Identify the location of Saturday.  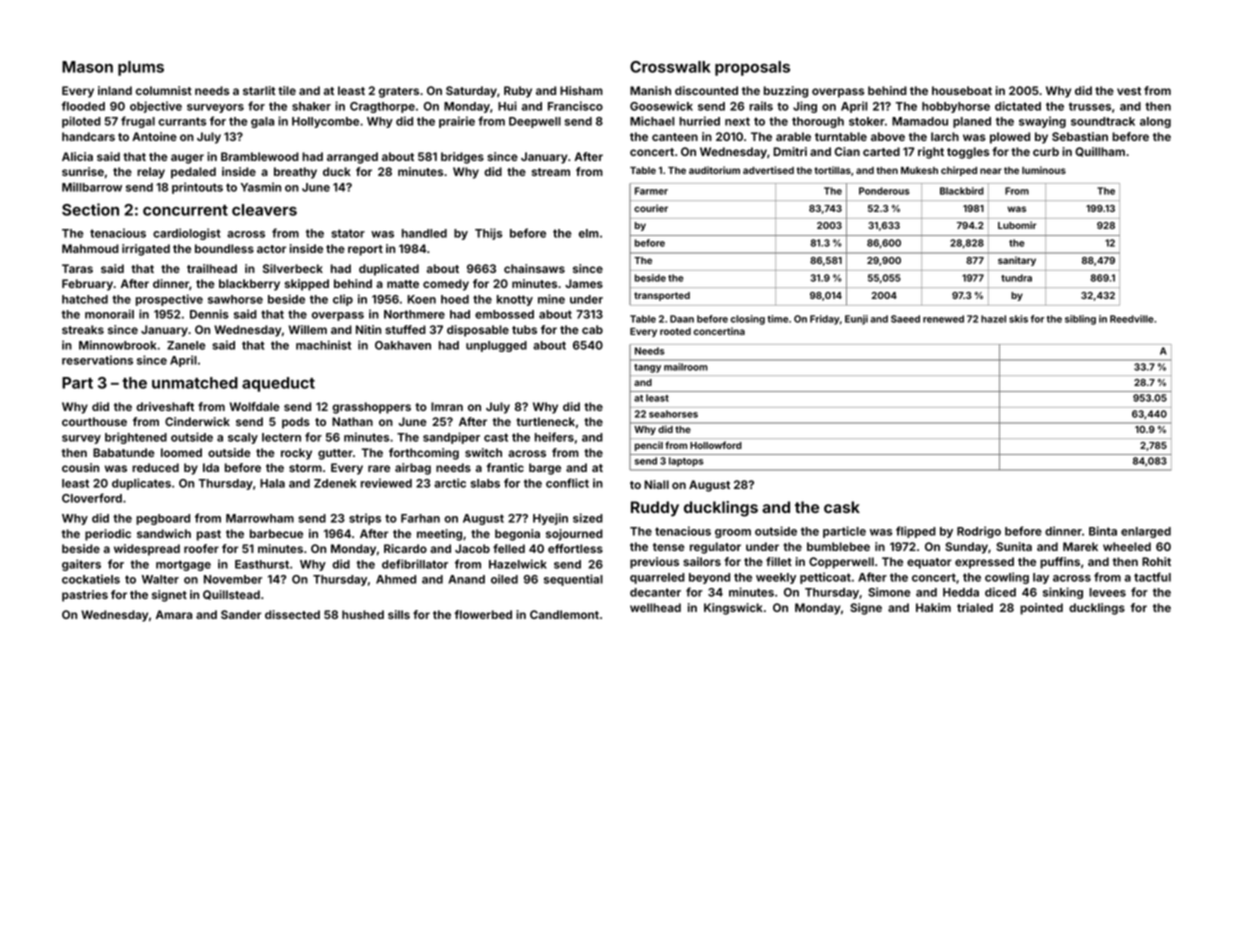
(471, 92).
